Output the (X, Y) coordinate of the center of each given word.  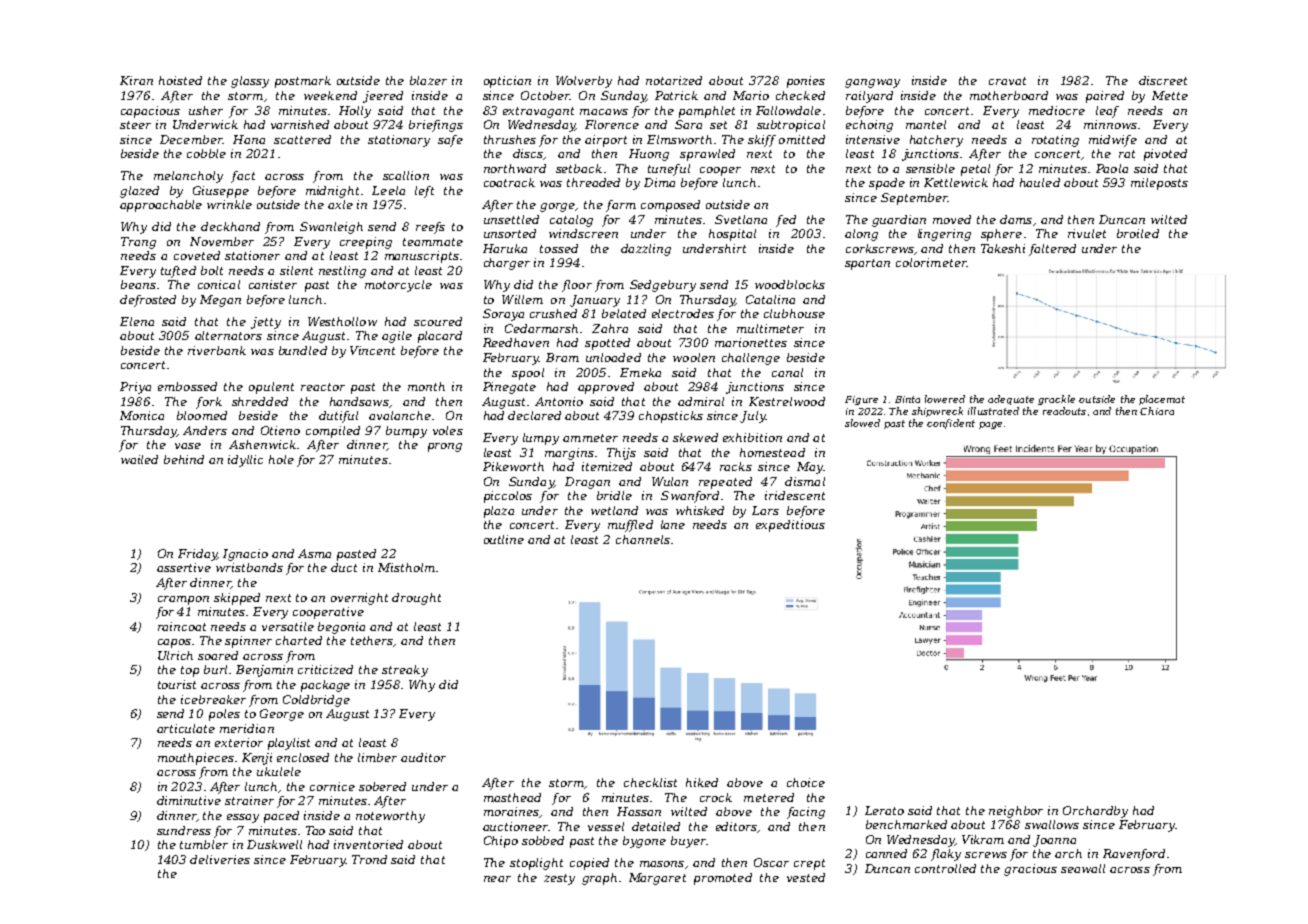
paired (1105, 97)
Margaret (657, 879)
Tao (315, 830)
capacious (150, 112)
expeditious (790, 526)
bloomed (202, 415)
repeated (725, 483)
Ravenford (1134, 855)
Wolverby (584, 82)
